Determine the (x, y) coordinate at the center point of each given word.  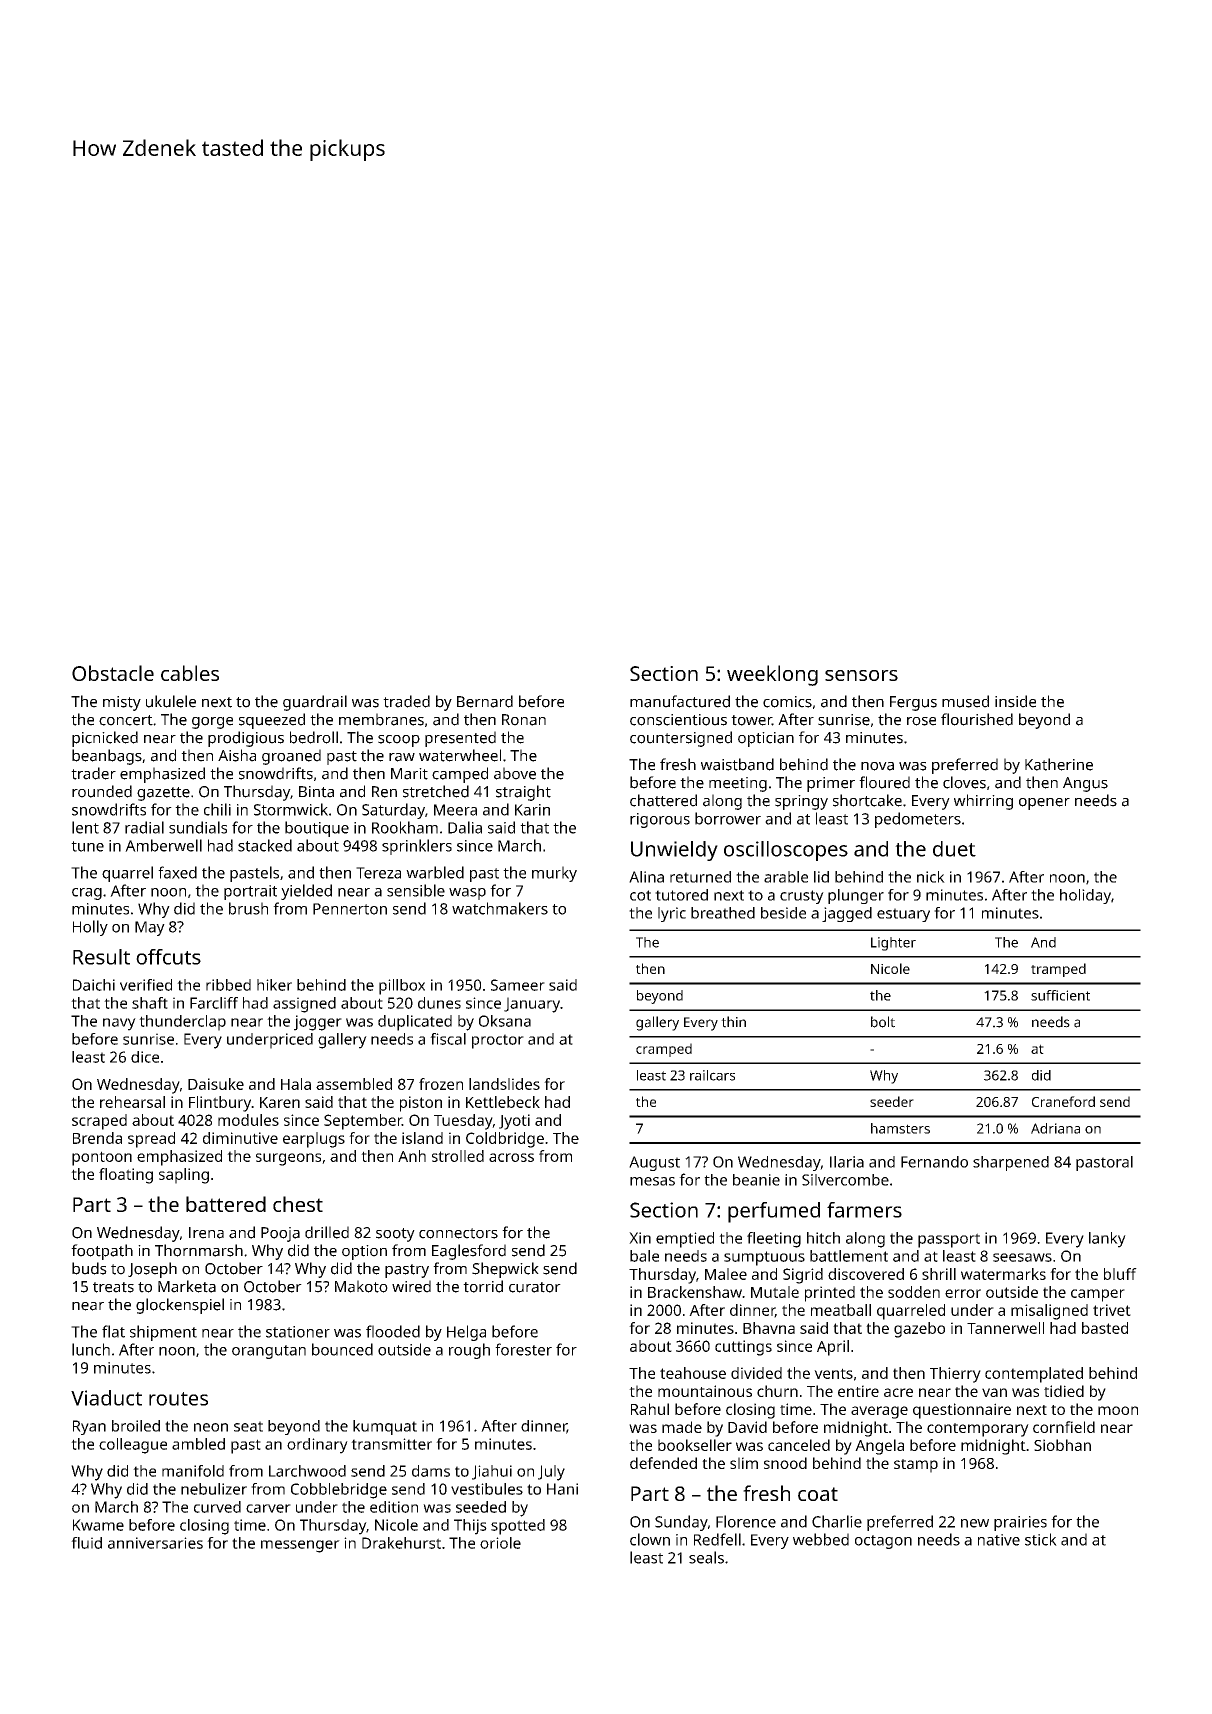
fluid (86, 1543)
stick (1041, 1539)
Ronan (524, 720)
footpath (102, 1252)
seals (706, 1557)
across (511, 1157)
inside (1015, 701)
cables (190, 673)
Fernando (934, 1162)
